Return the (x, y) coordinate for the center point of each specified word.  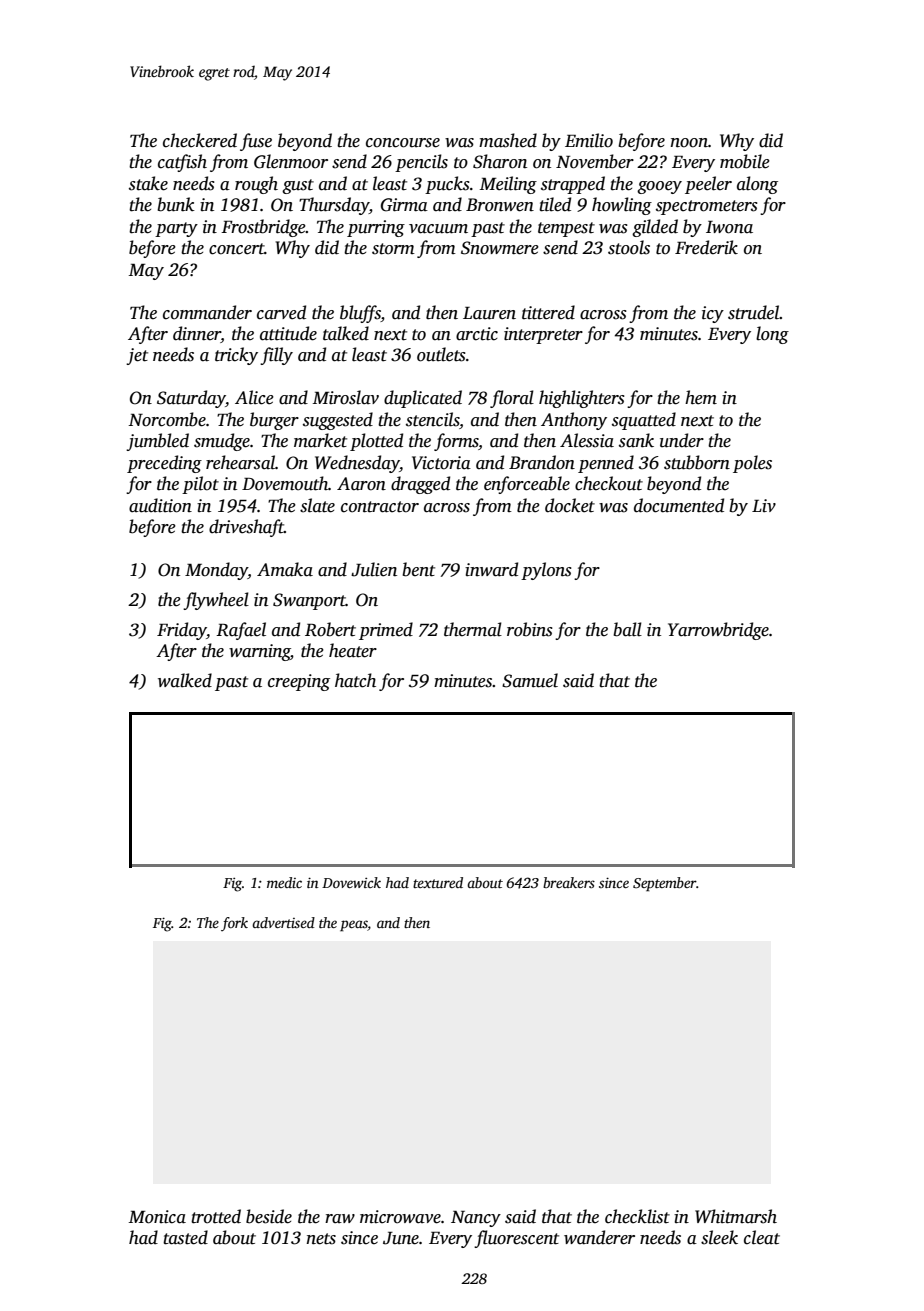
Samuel (530, 680)
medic (284, 882)
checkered (200, 140)
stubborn (697, 462)
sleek (719, 1237)
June (401, 1238)
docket (570, 505)
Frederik (706, 247)
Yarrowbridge (718, 631)
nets (321, 1239)
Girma (404, 205)
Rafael (241, 631)
